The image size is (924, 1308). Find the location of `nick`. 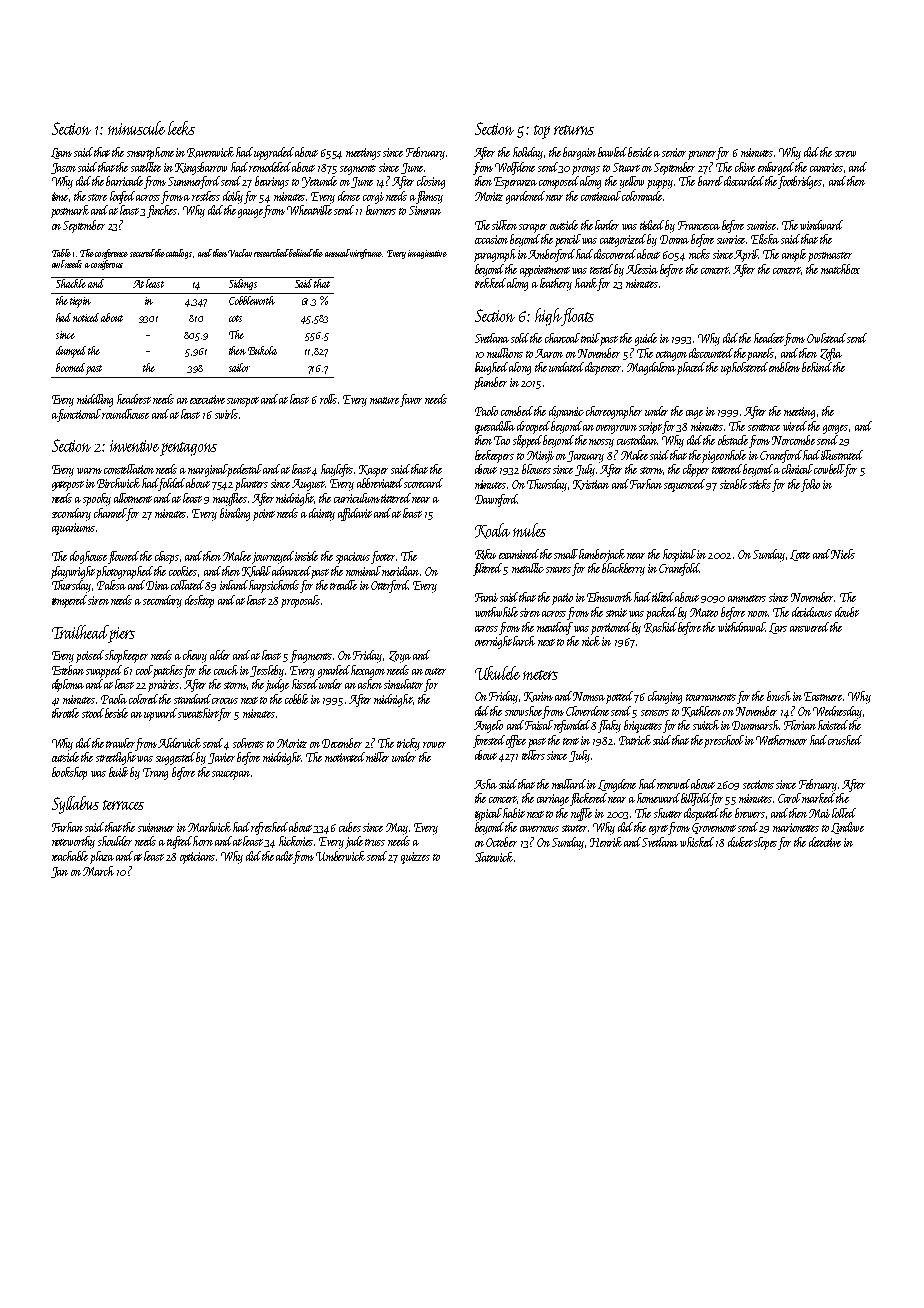

nick is located at coordinates (591, 641).
